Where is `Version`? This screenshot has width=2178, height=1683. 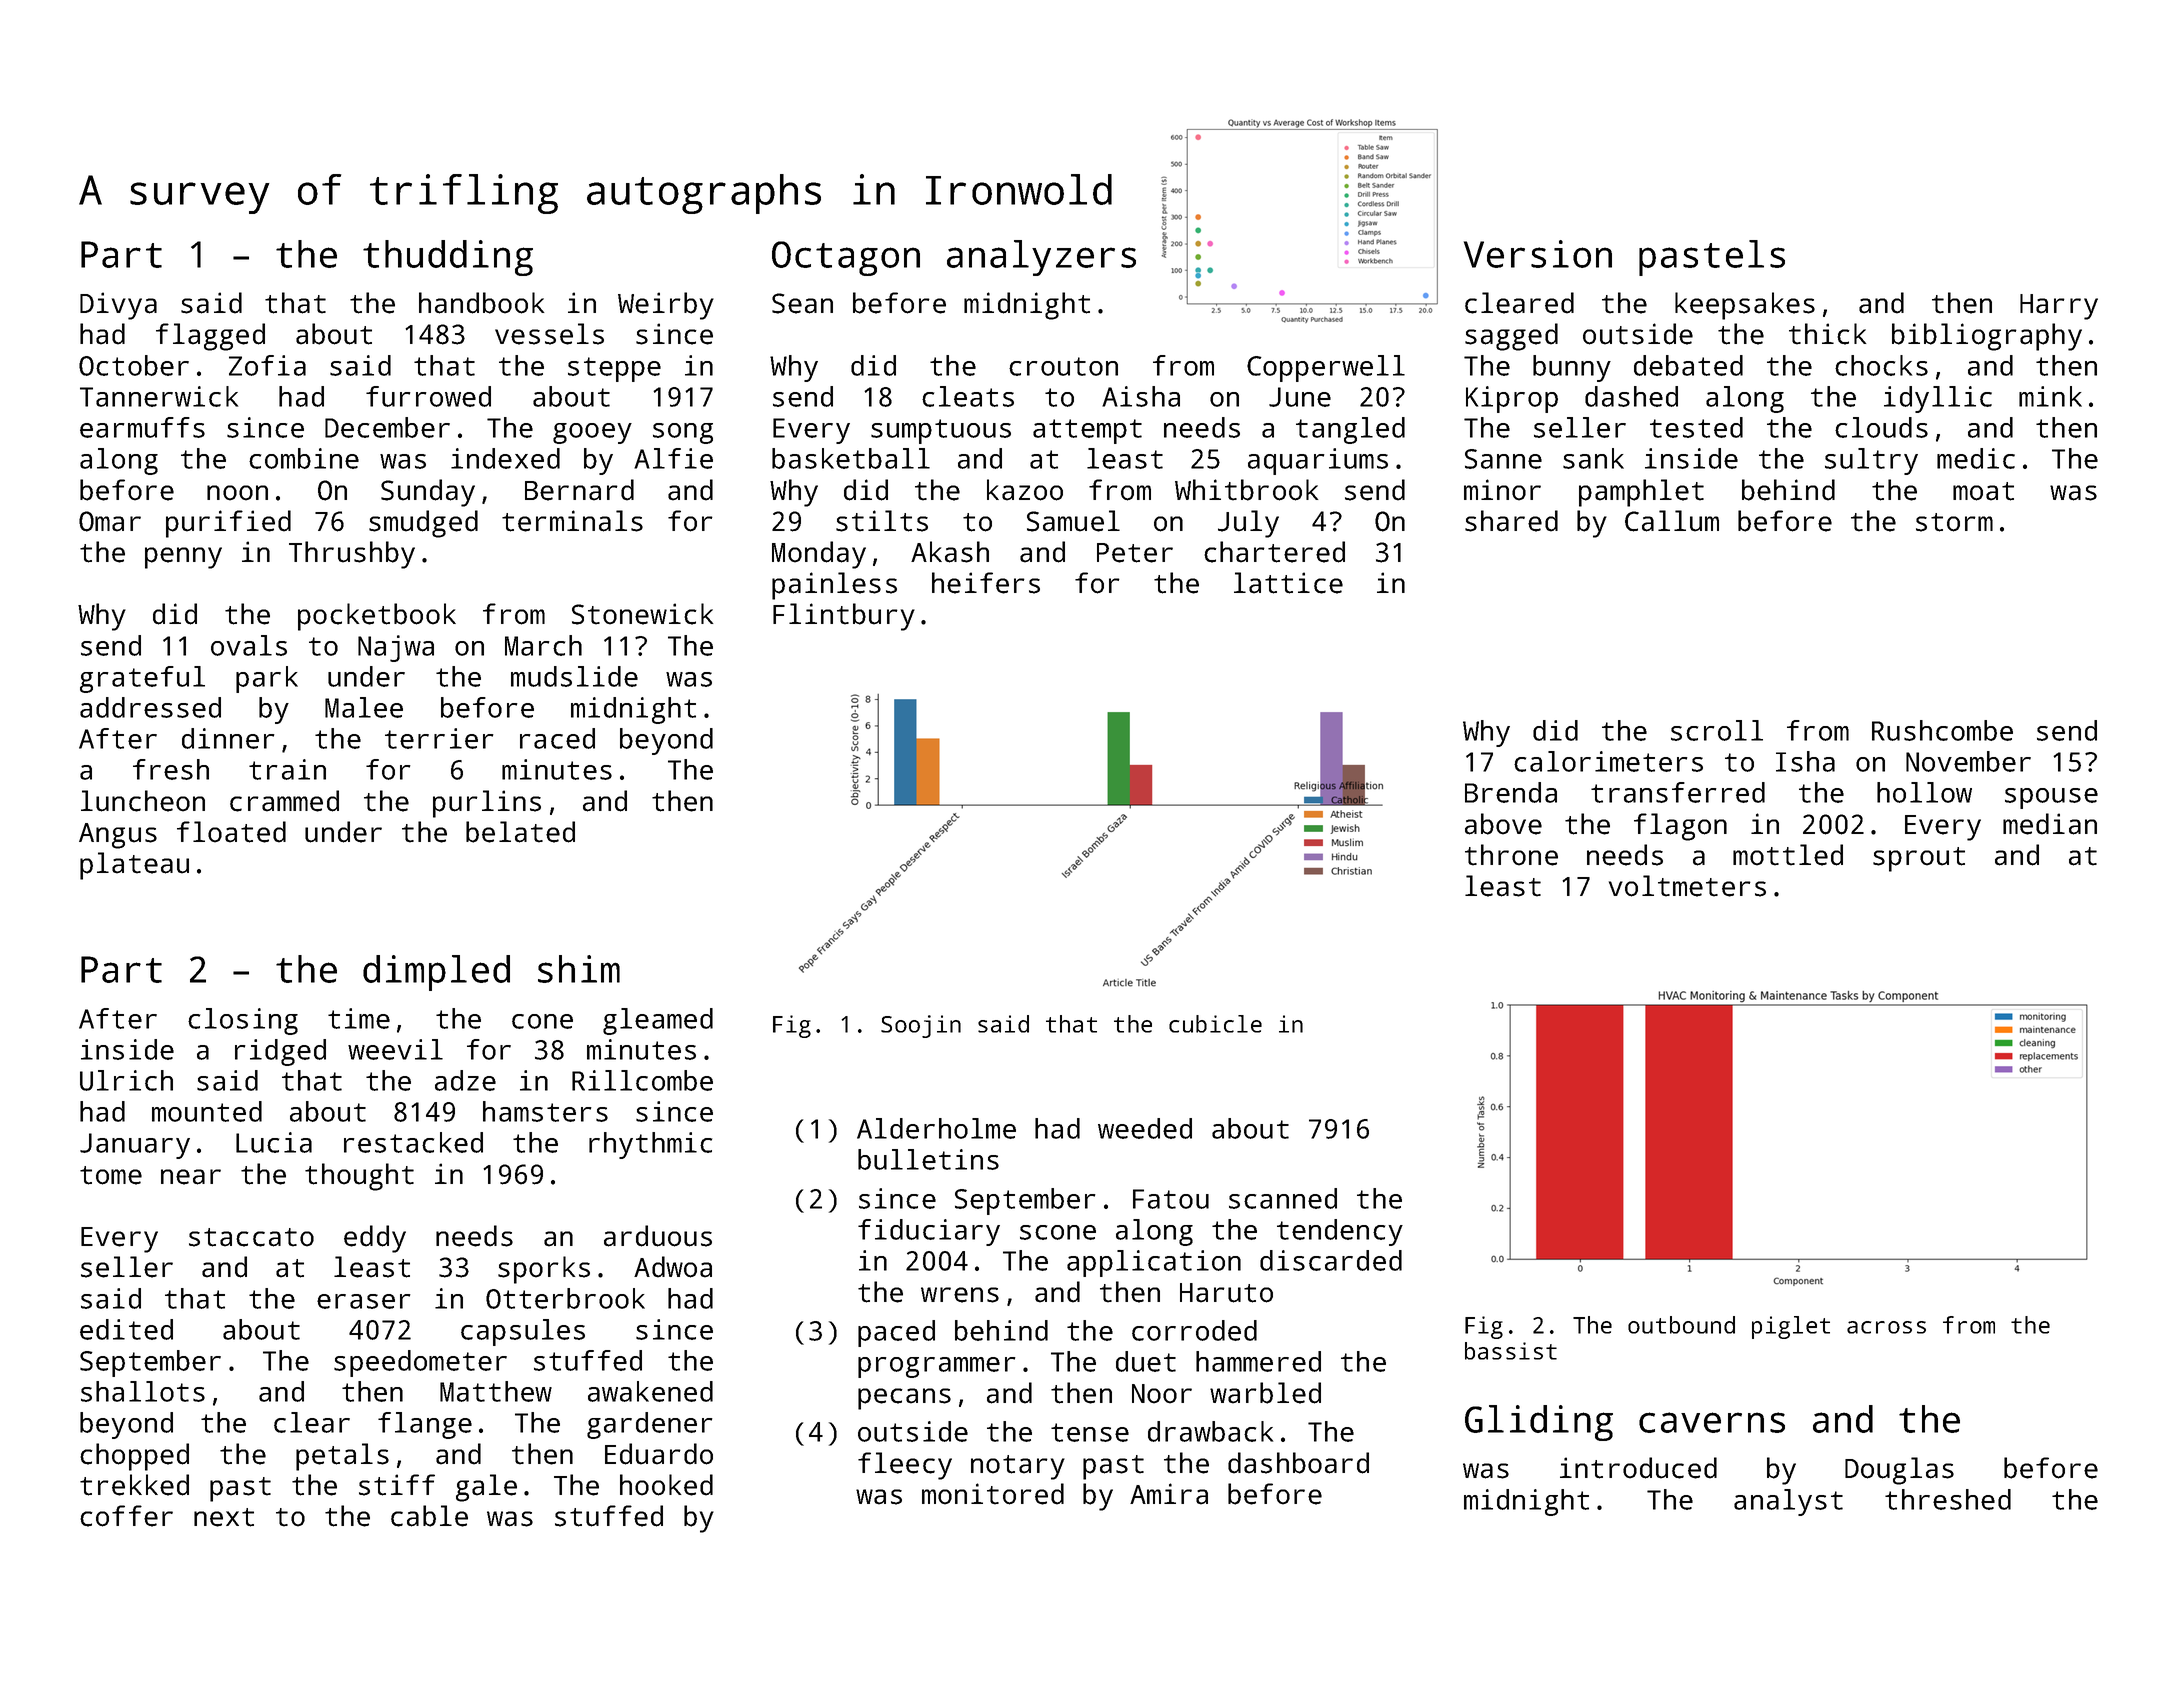
Version is located at coordinates (1538, 254).
